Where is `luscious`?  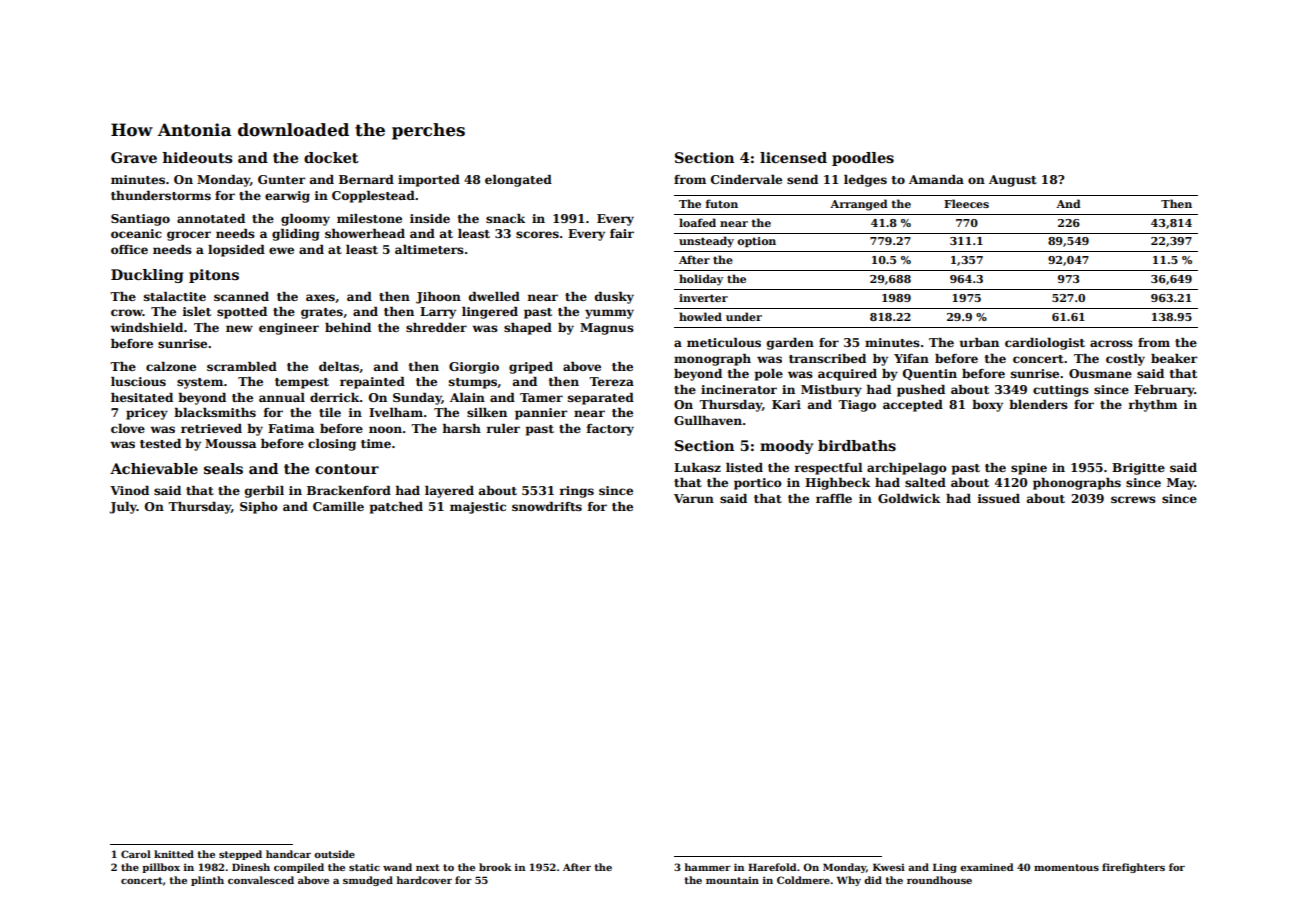 luscious is located at coordinates (138, 381).
